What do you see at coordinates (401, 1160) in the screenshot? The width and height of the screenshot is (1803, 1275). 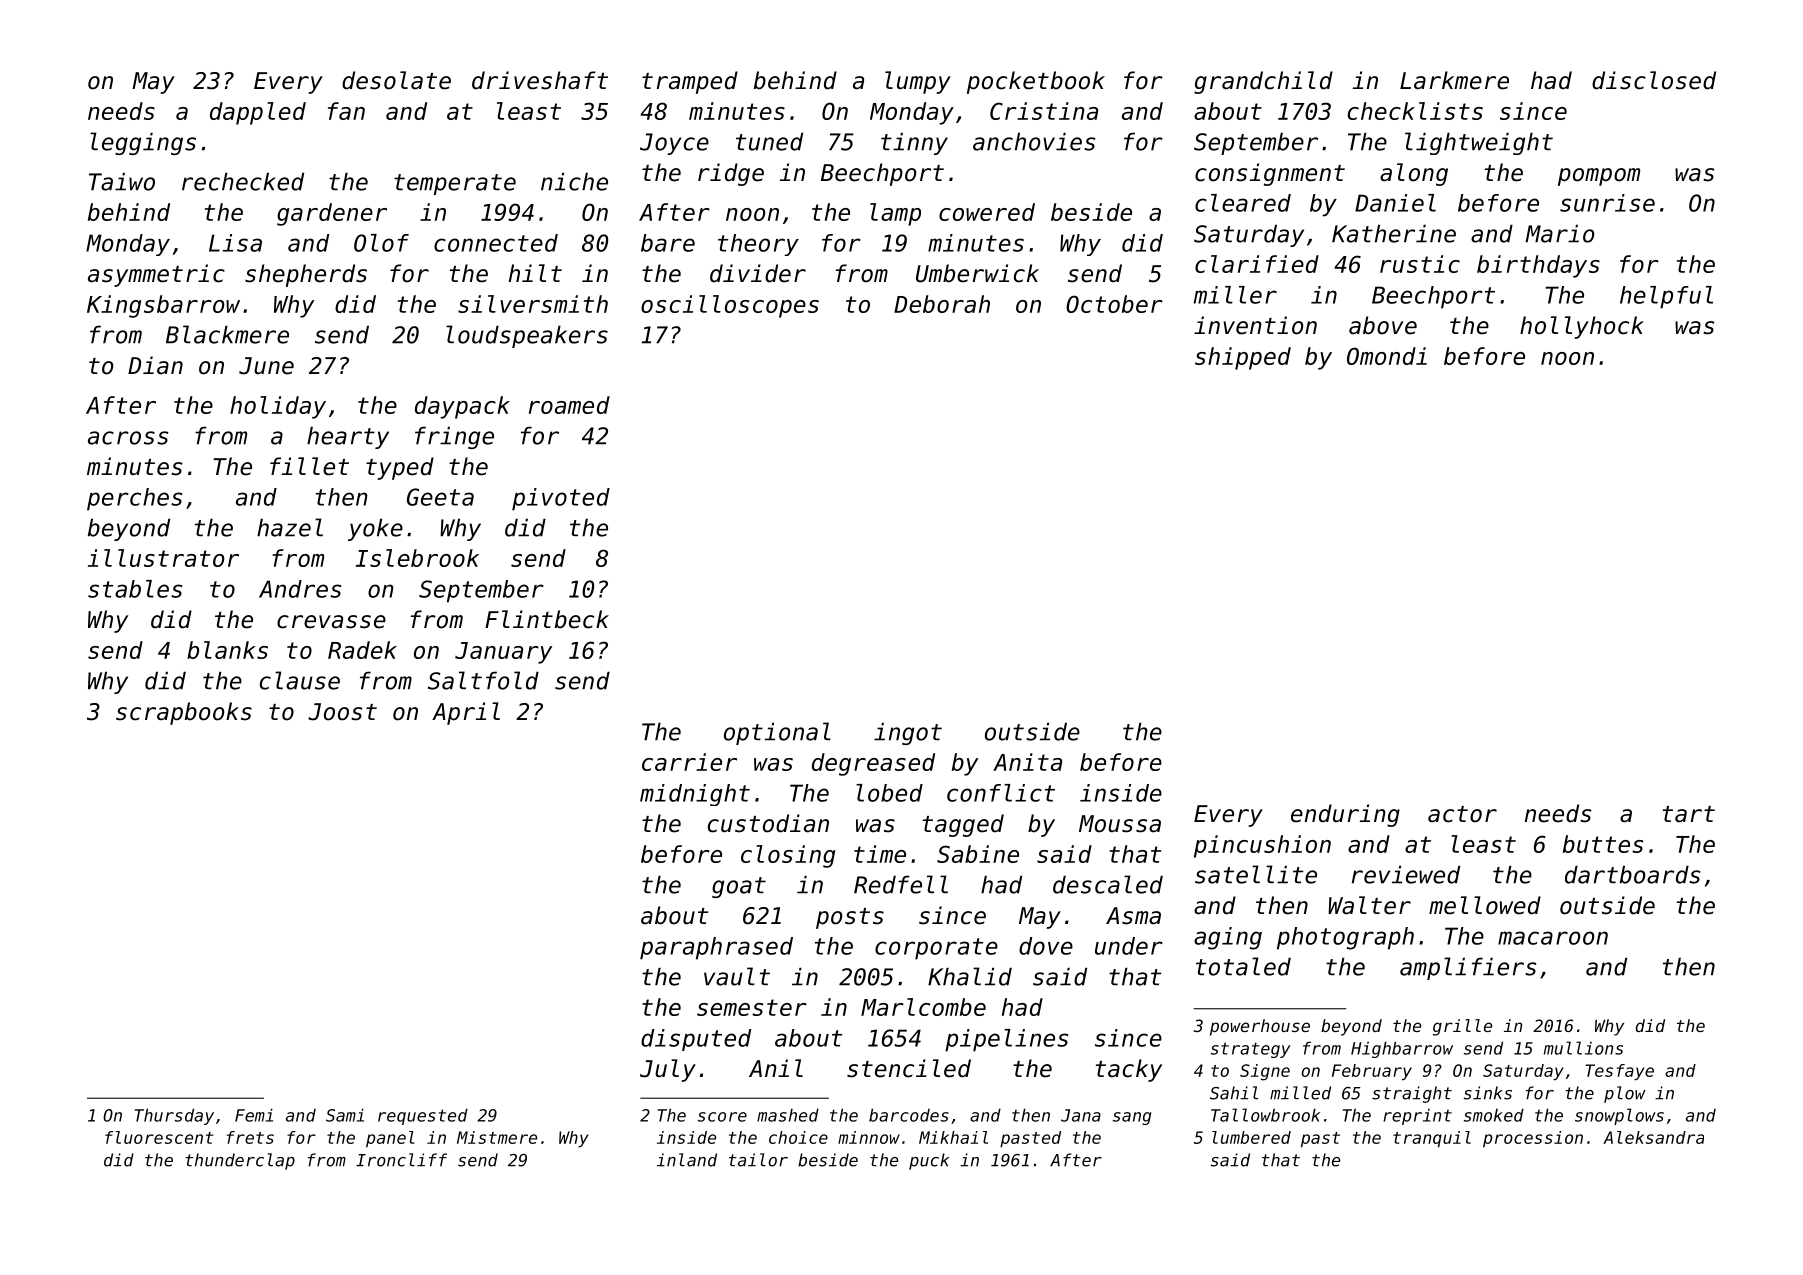 I see `Ironcliff` at bounding box center [401, 1160].
